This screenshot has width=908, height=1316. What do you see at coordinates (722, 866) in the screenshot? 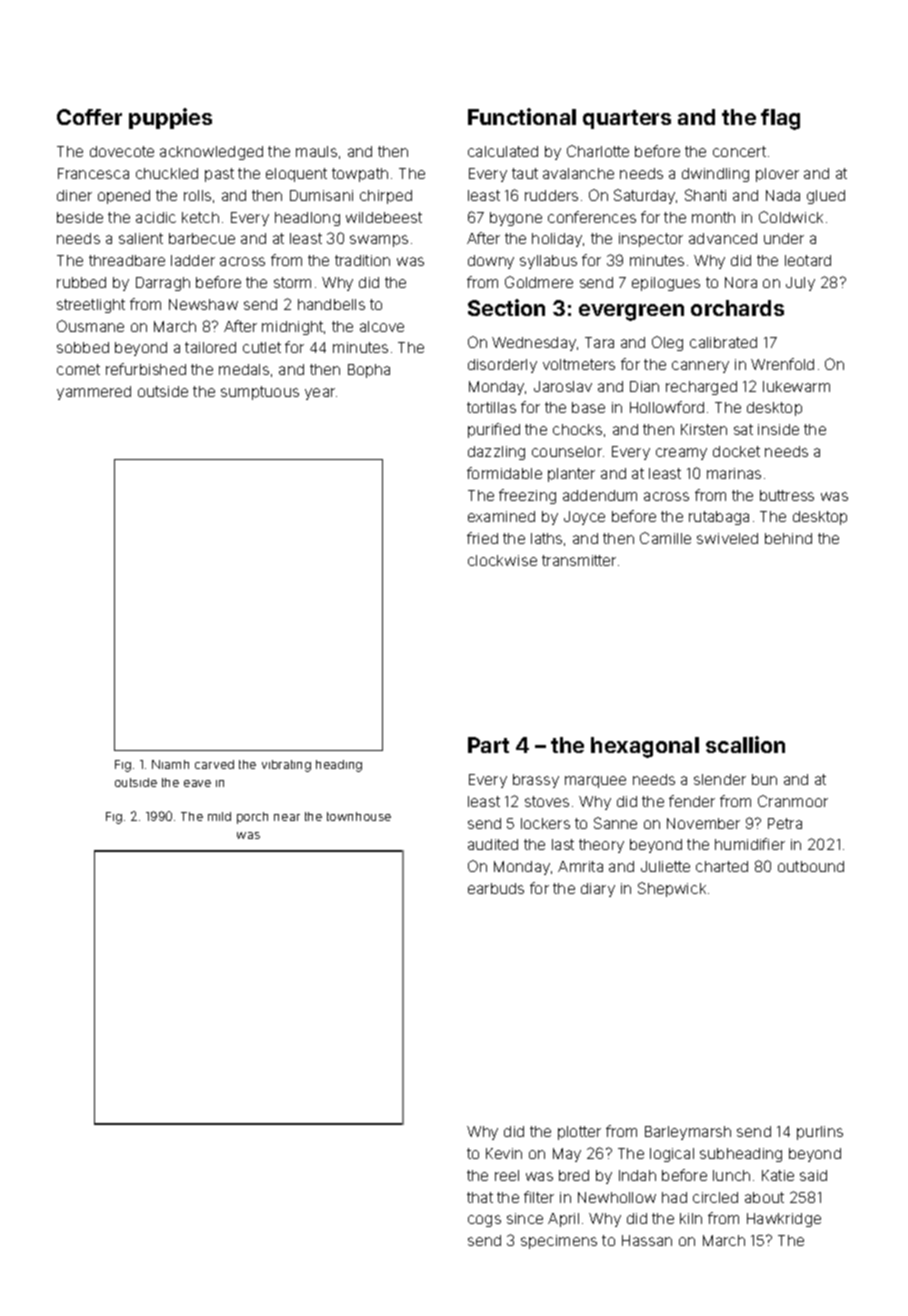
I see `charted` at bounding box center [722, 866].
